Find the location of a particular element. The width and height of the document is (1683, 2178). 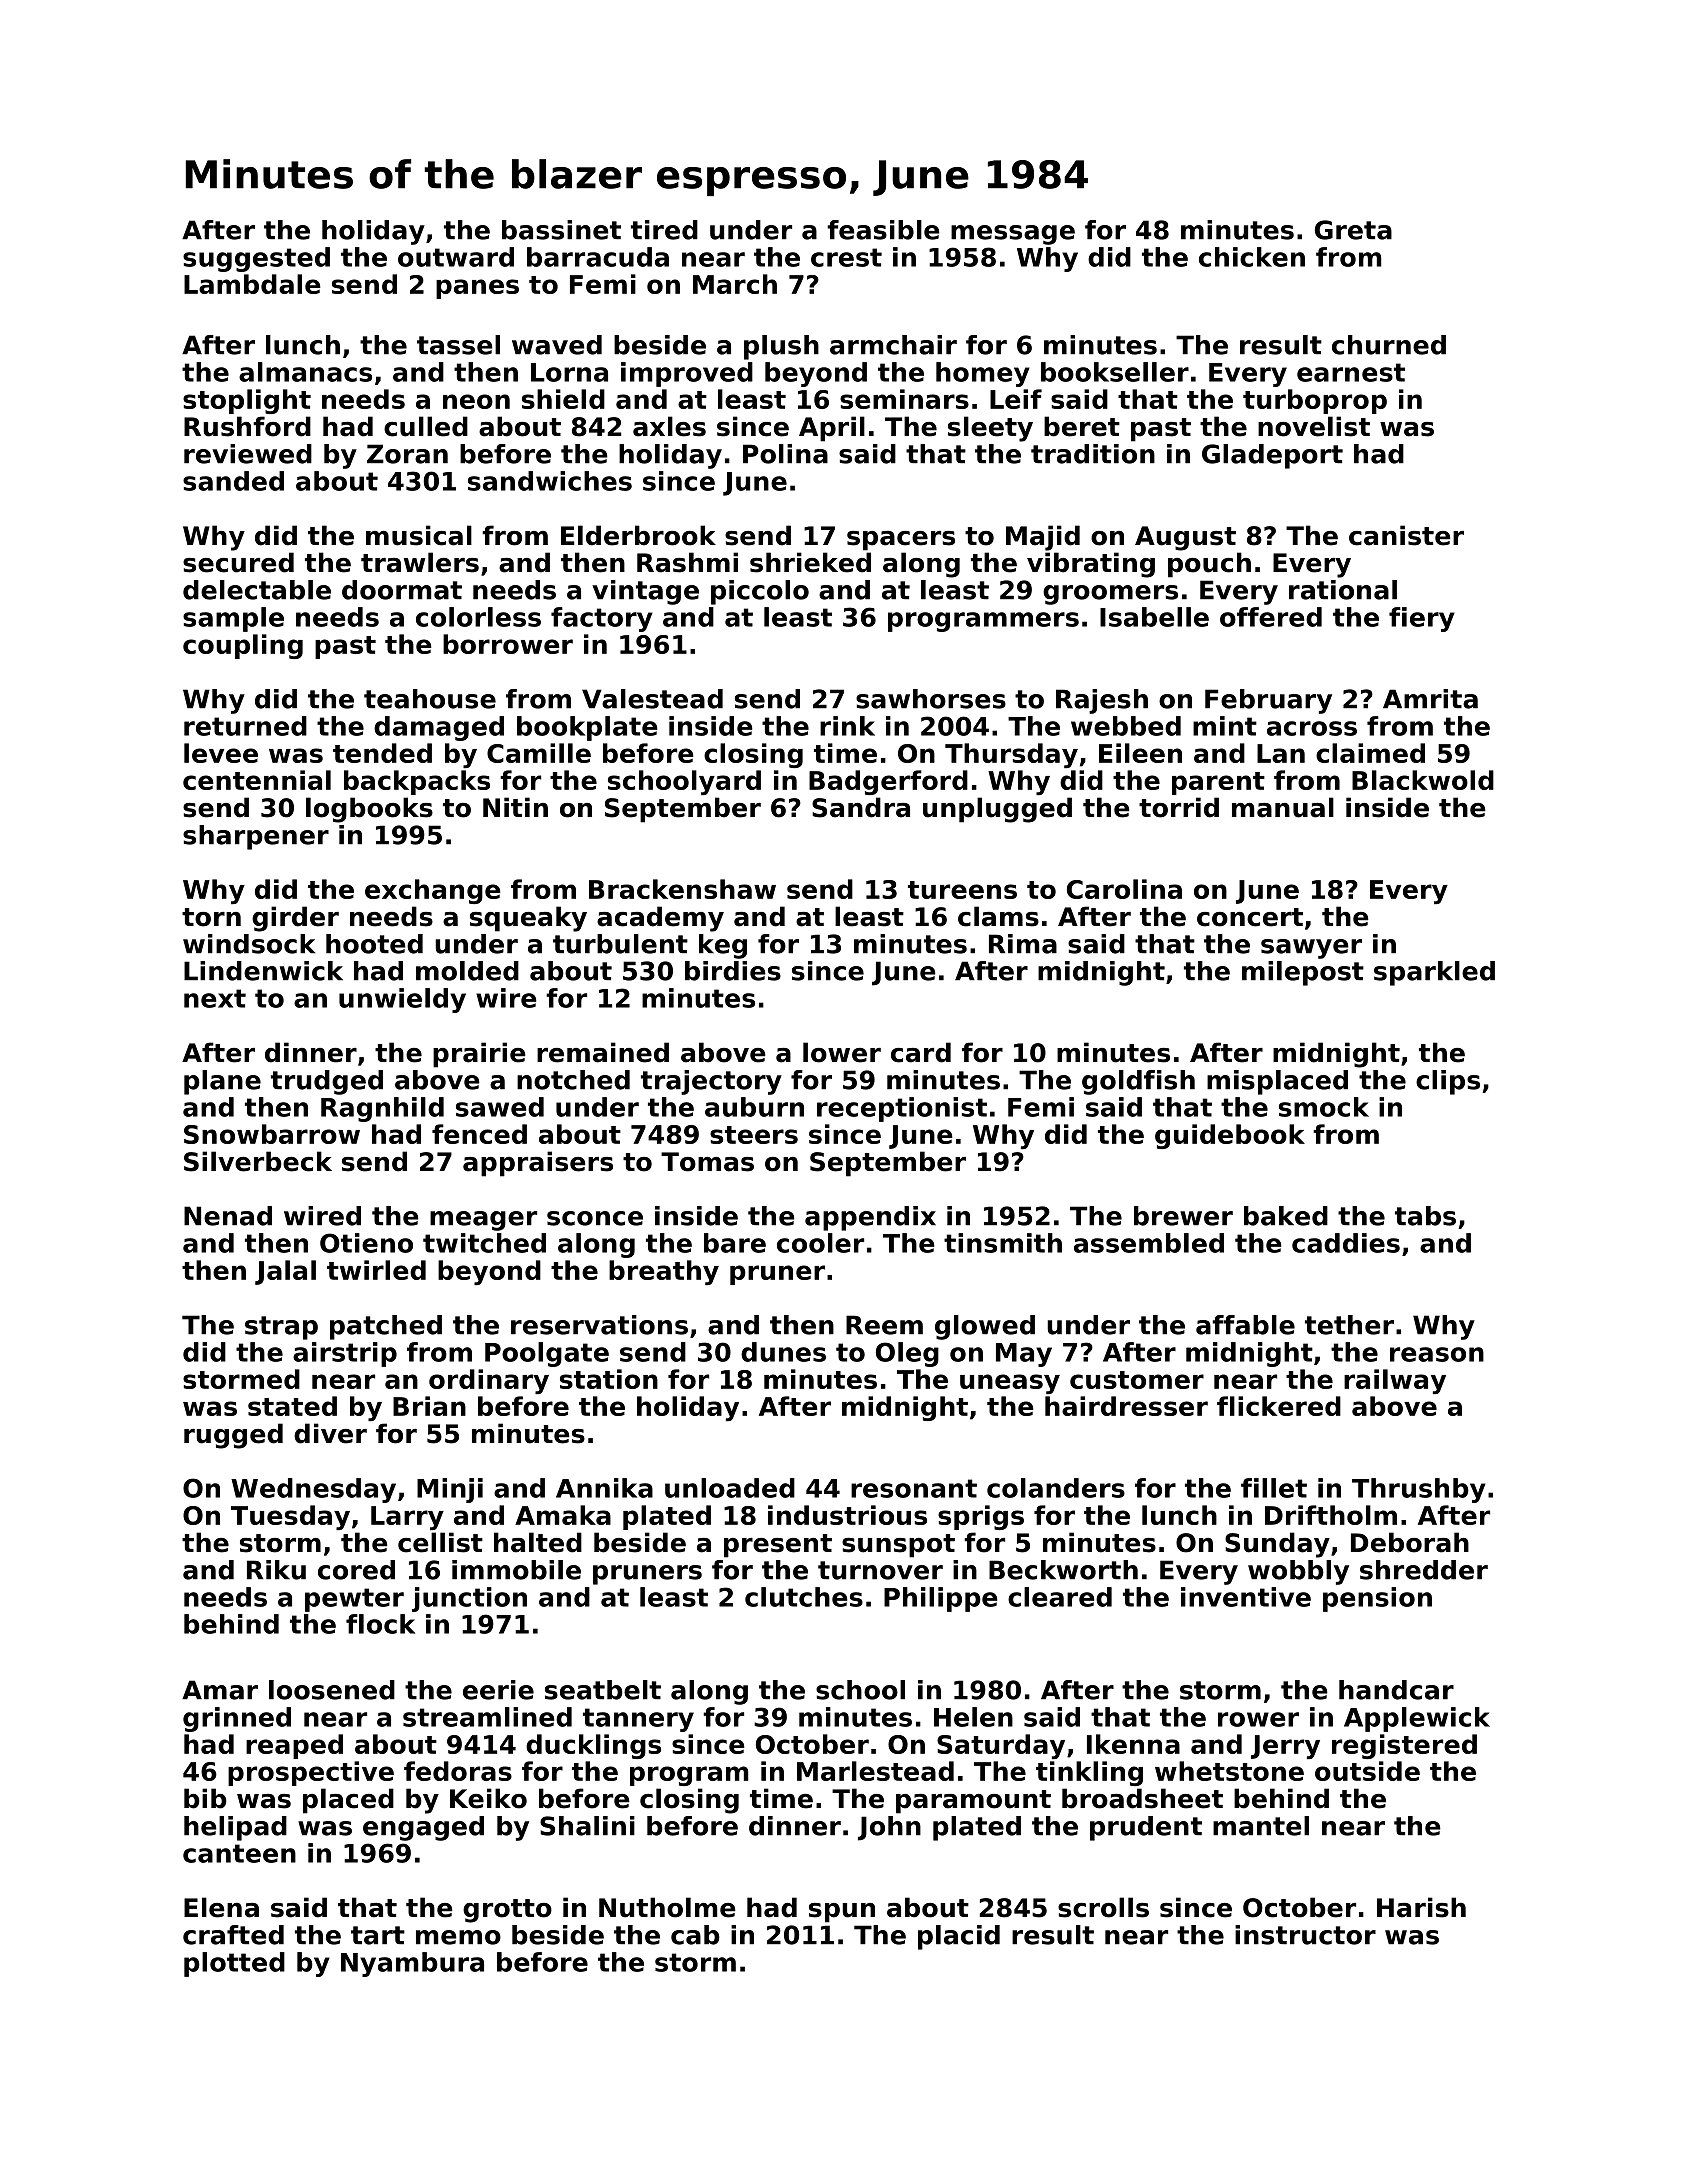

rugged is located at coordinates (233, 1436).
